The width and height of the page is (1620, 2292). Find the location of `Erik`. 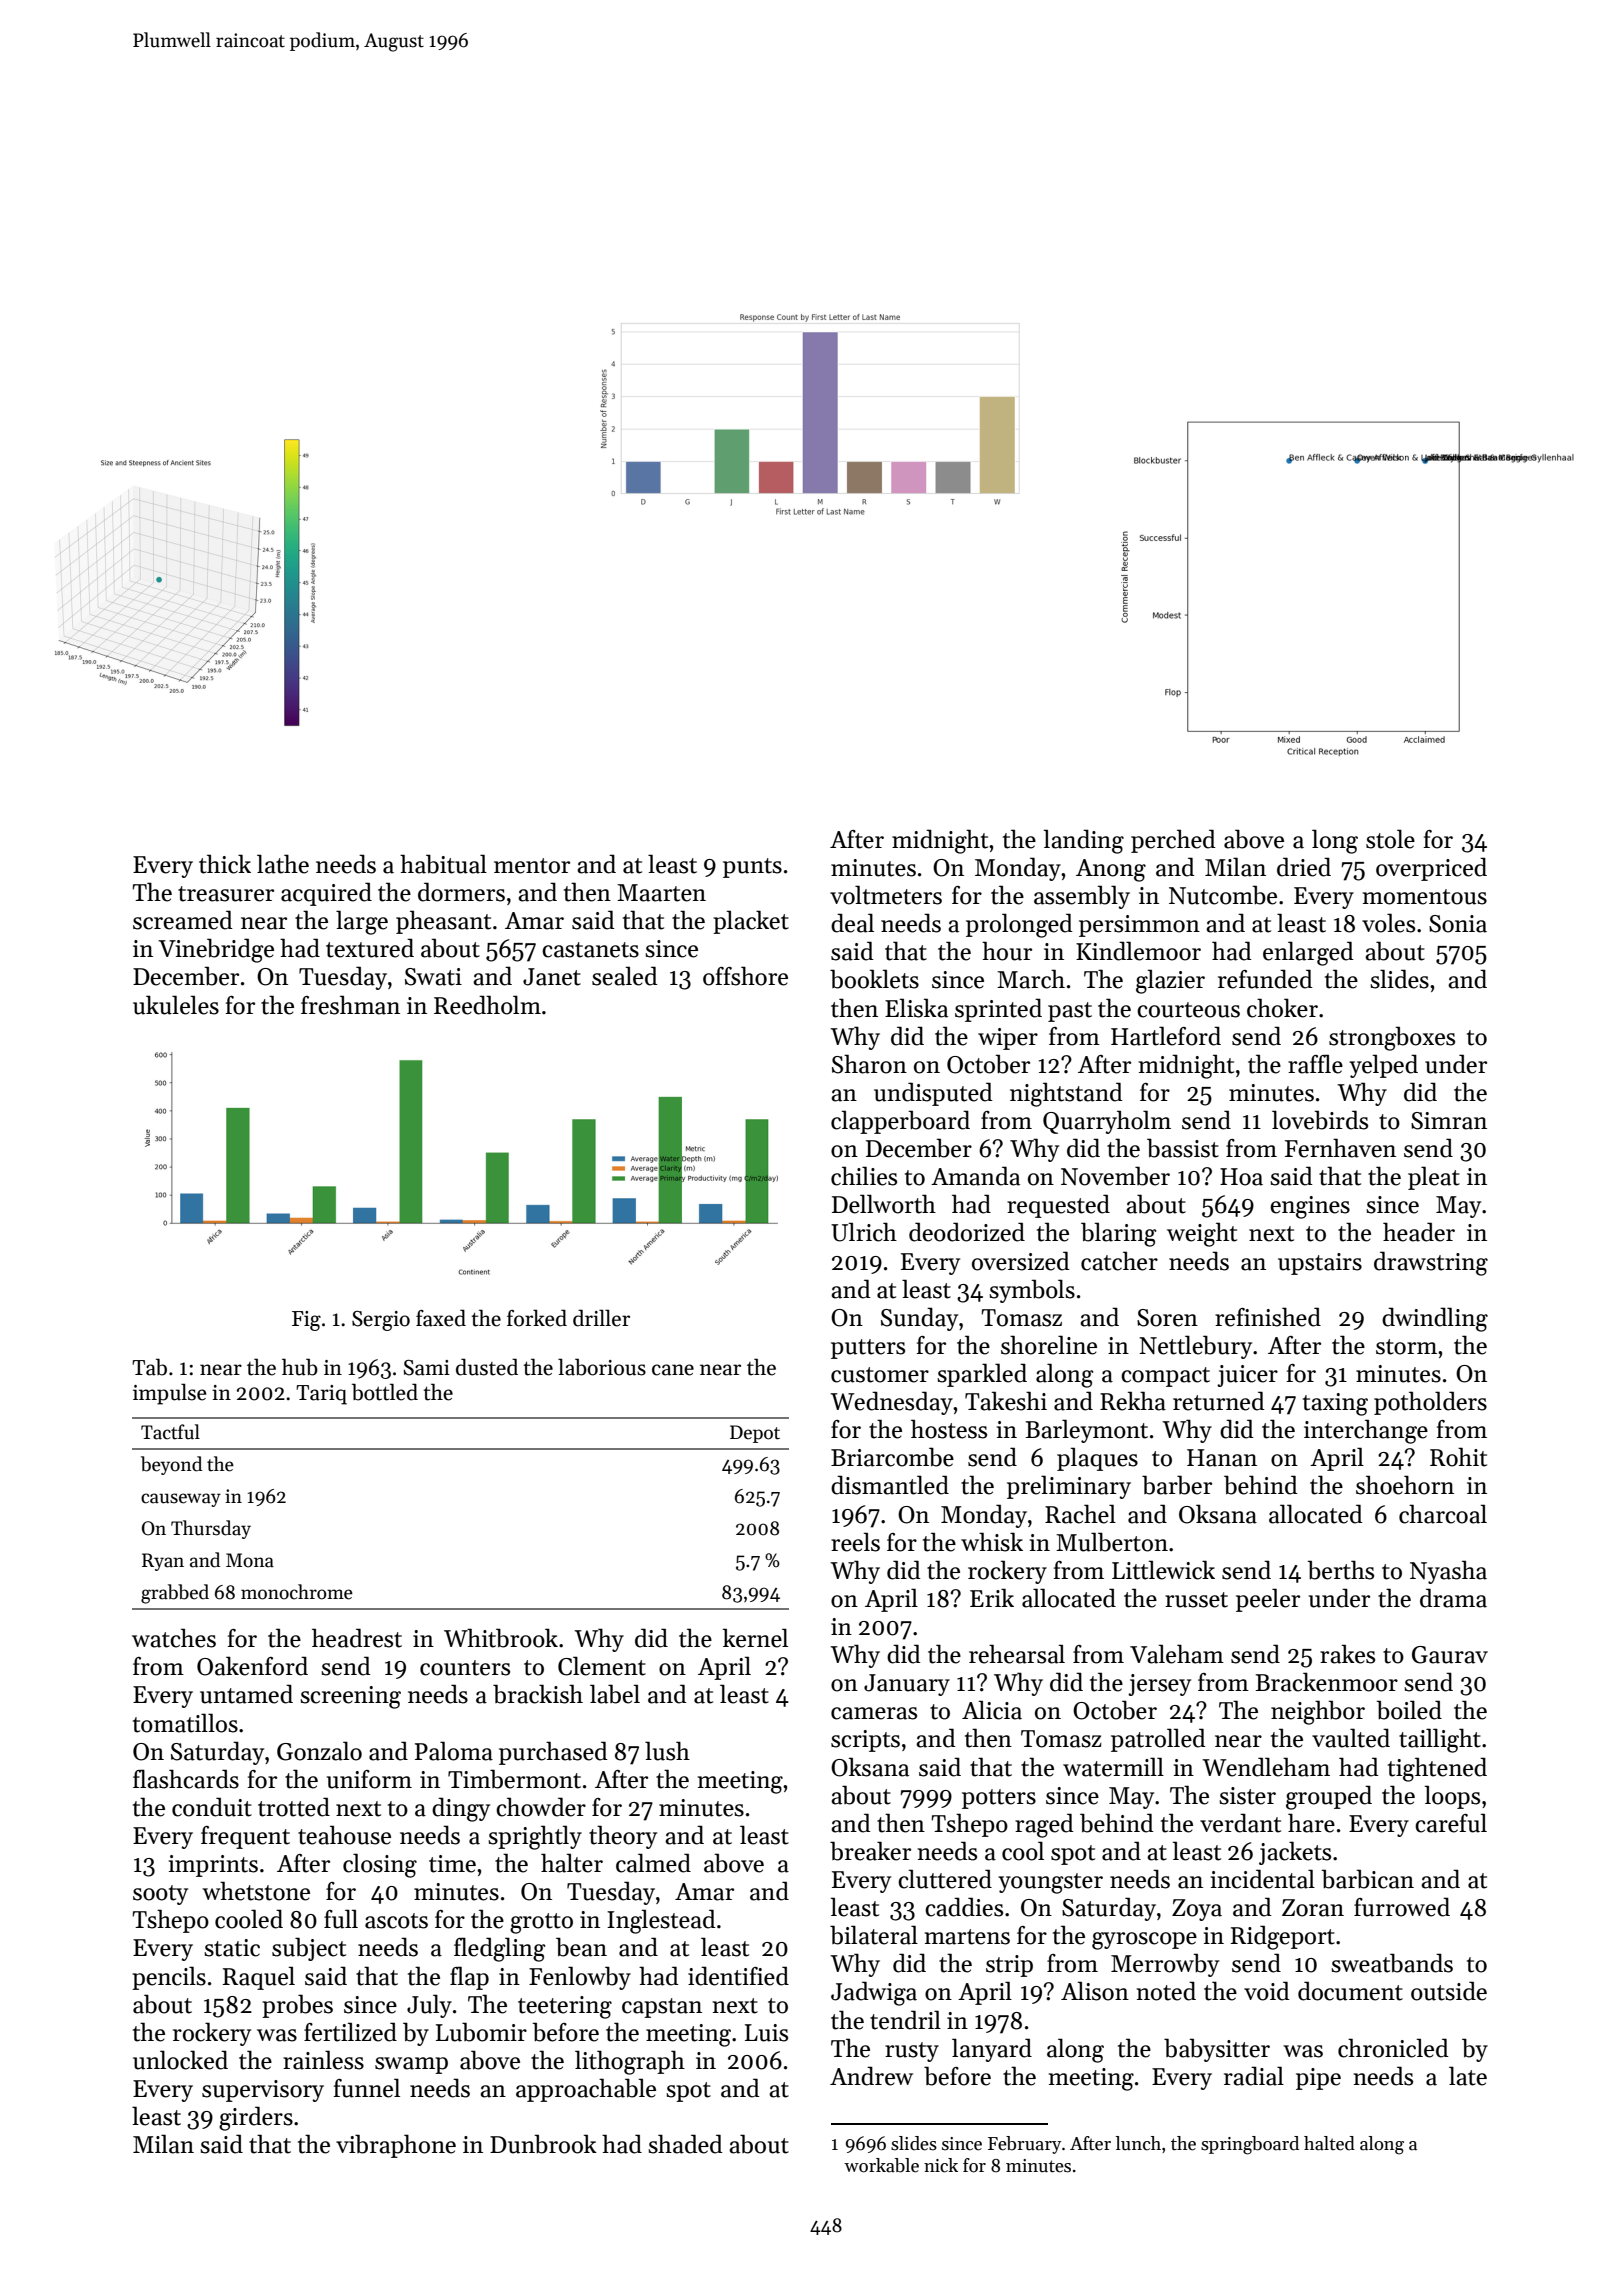

Erik is located at coordinates (992, 1597).
